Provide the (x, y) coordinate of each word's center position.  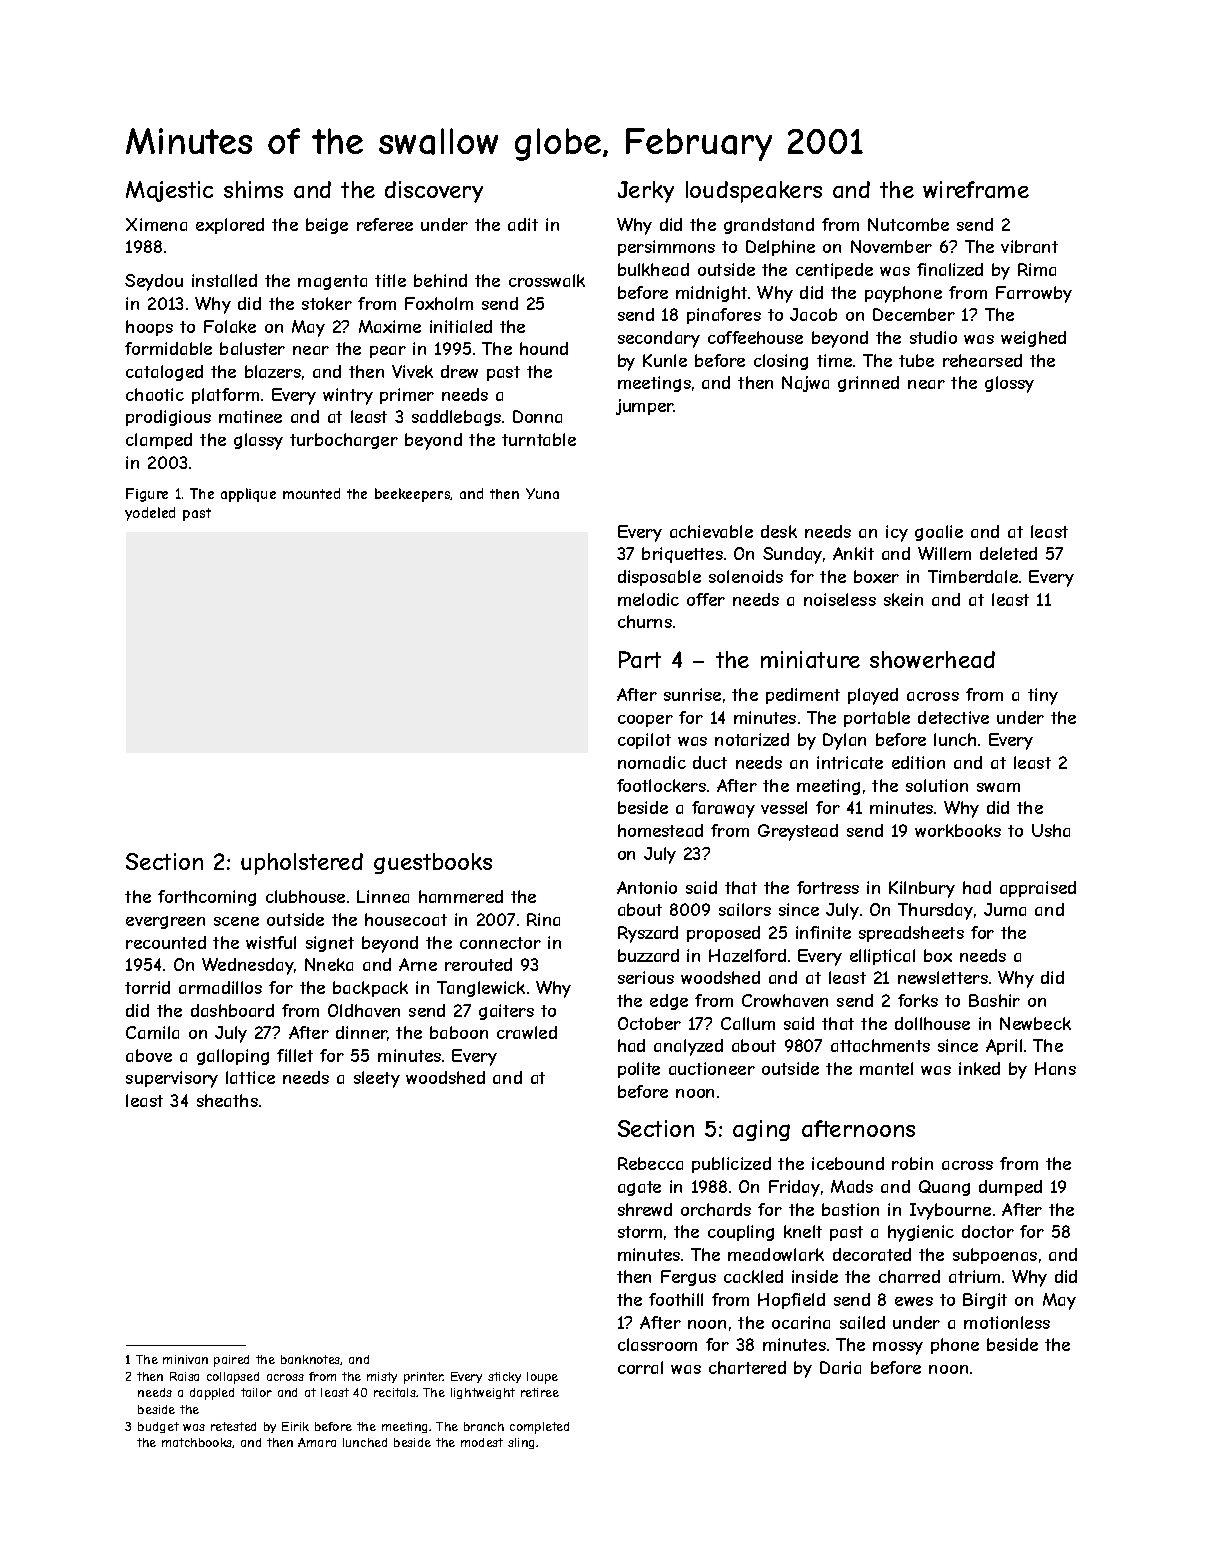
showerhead (932, 659)
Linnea (383, 896)
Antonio (647, 887)
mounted (311, 493)
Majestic (169, 191)
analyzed (688, 1047)
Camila (152, 1032)
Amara (317, 1442)
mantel (886, 1068)
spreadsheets (911, 934)
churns (645, 621)
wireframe (976, 189)
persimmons (666, 248)
